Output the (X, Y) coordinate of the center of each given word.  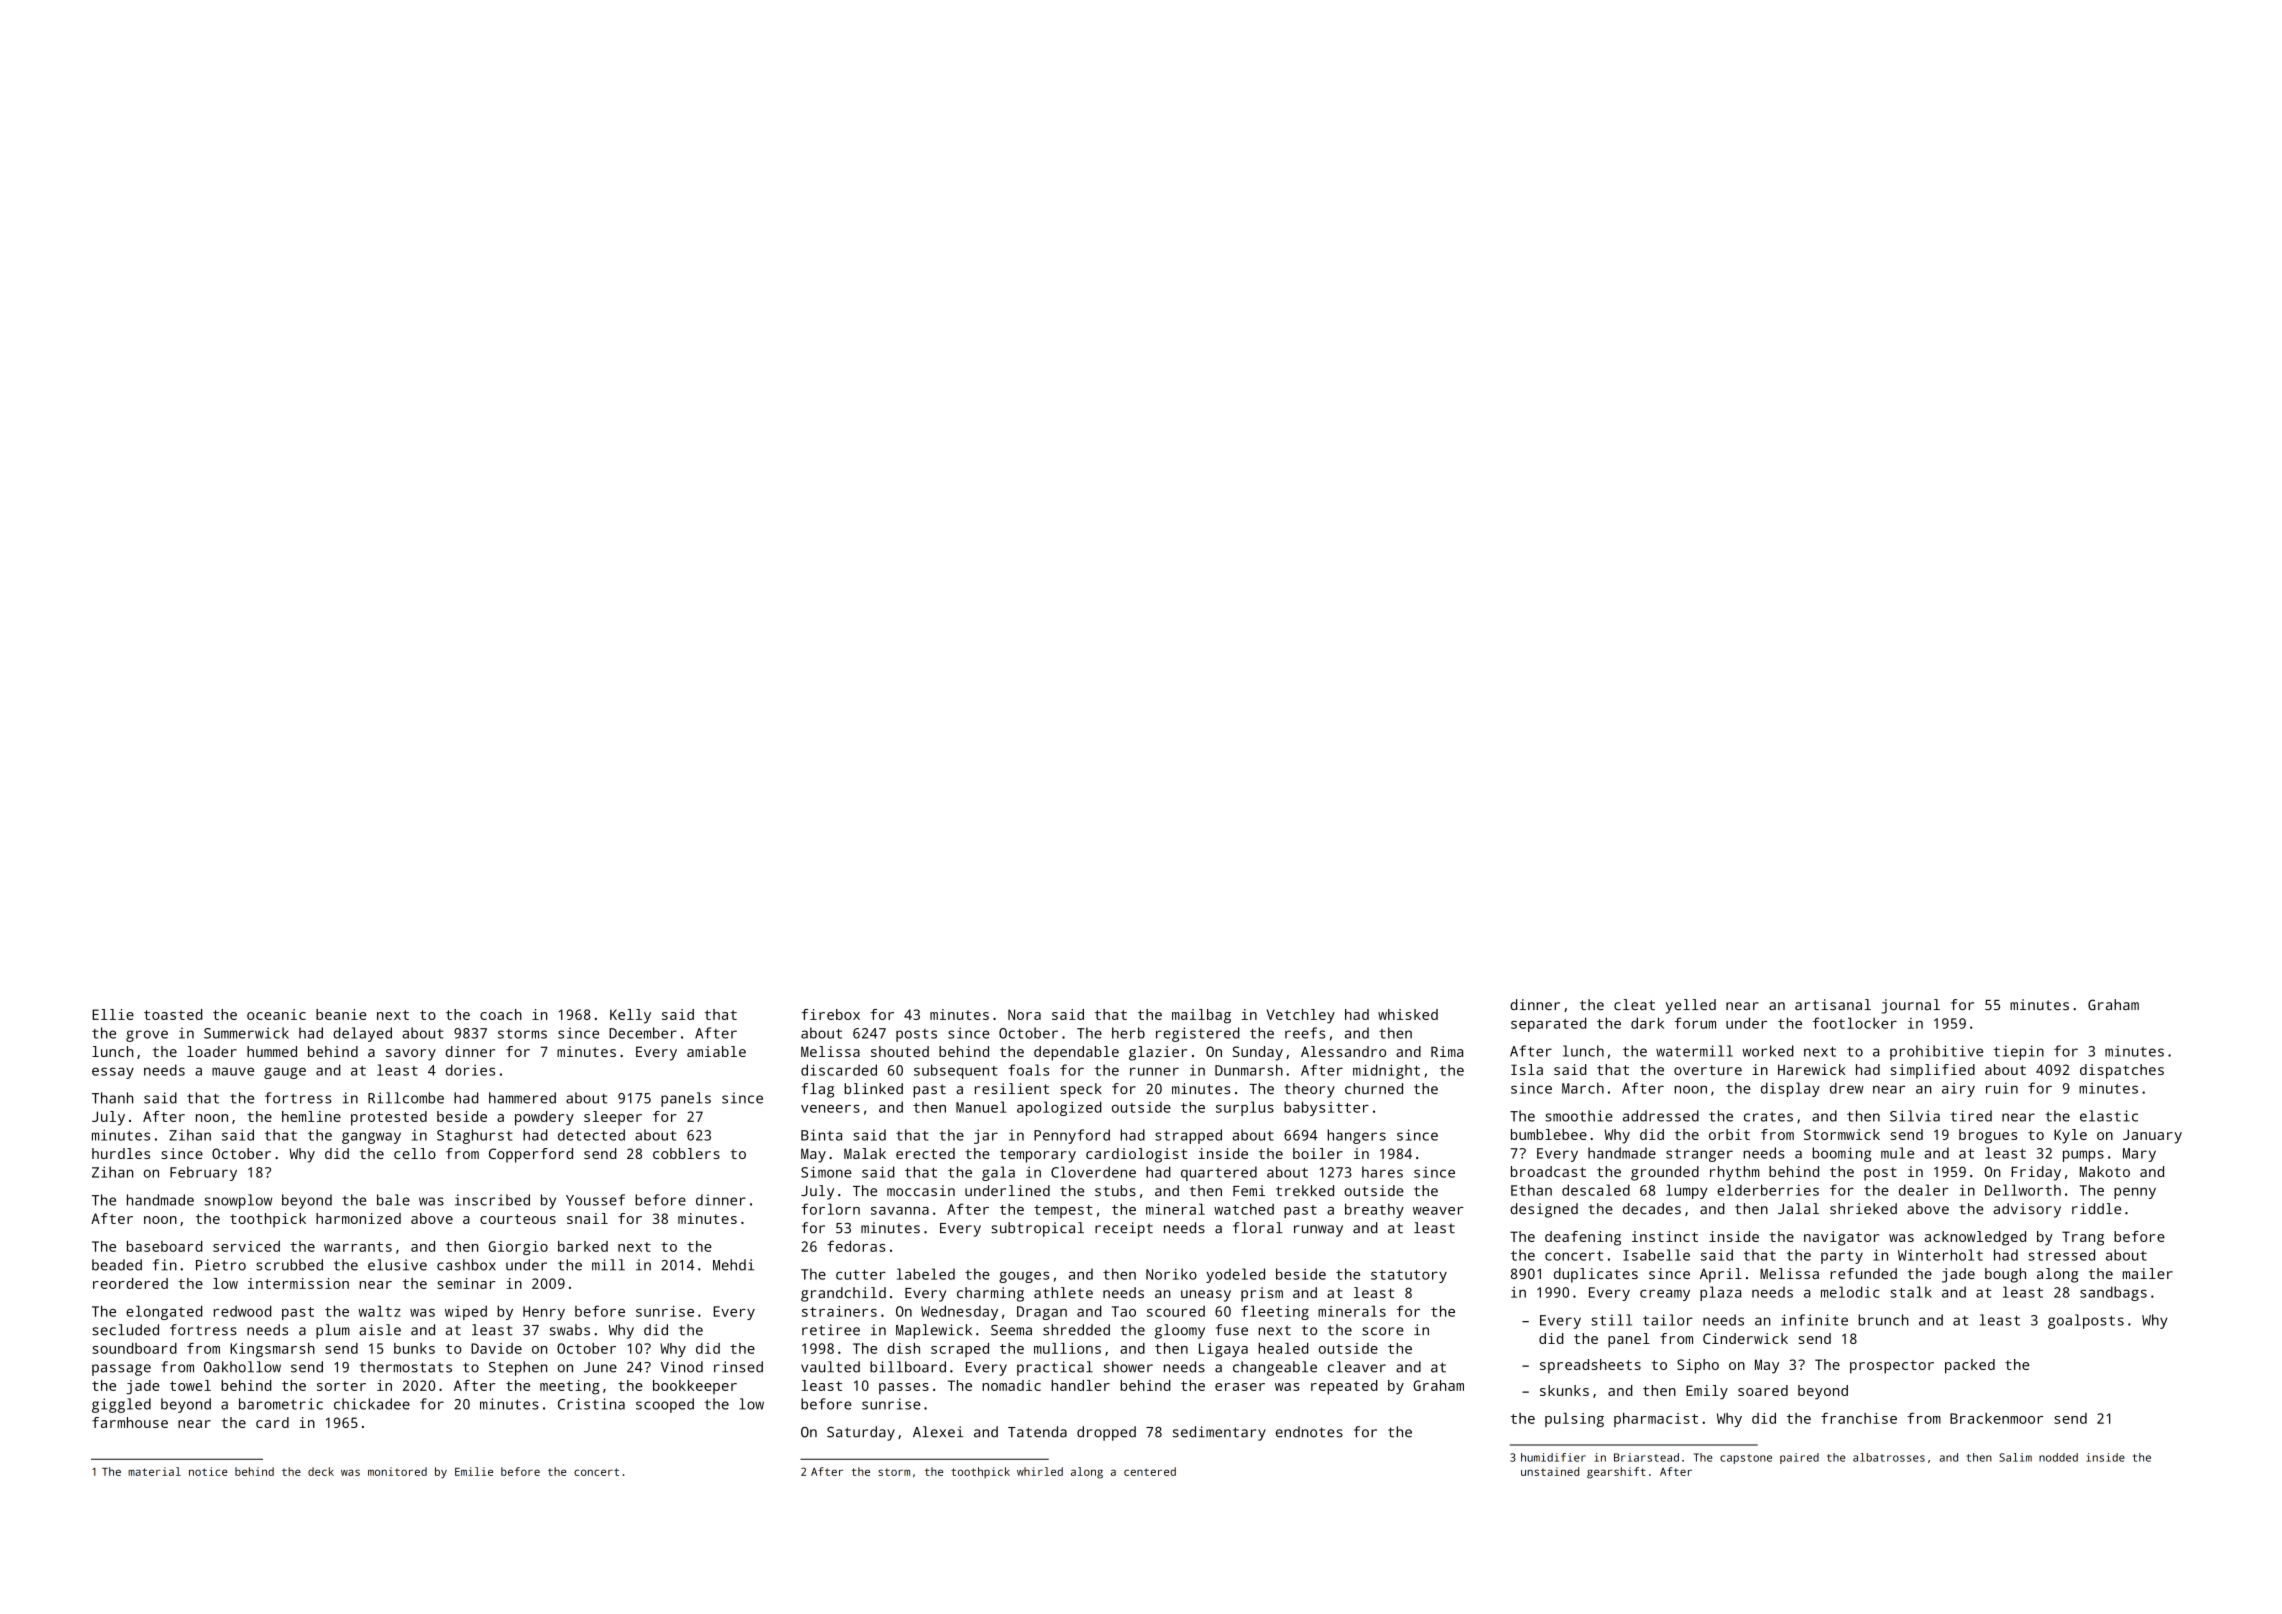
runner (1154, 1071)
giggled (121, 1405)
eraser (1240, 1387)
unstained (1550, 1471)
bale (393, 1200)
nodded (2058, 1457)
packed (1970, 1366)
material (154, 1471)
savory (411, 1055)
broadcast (1548, 1171)
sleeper (613, 1118)
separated (1549, 1024)
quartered (1219, 1173)
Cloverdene (1093, 1172)
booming (1841, 1154)
